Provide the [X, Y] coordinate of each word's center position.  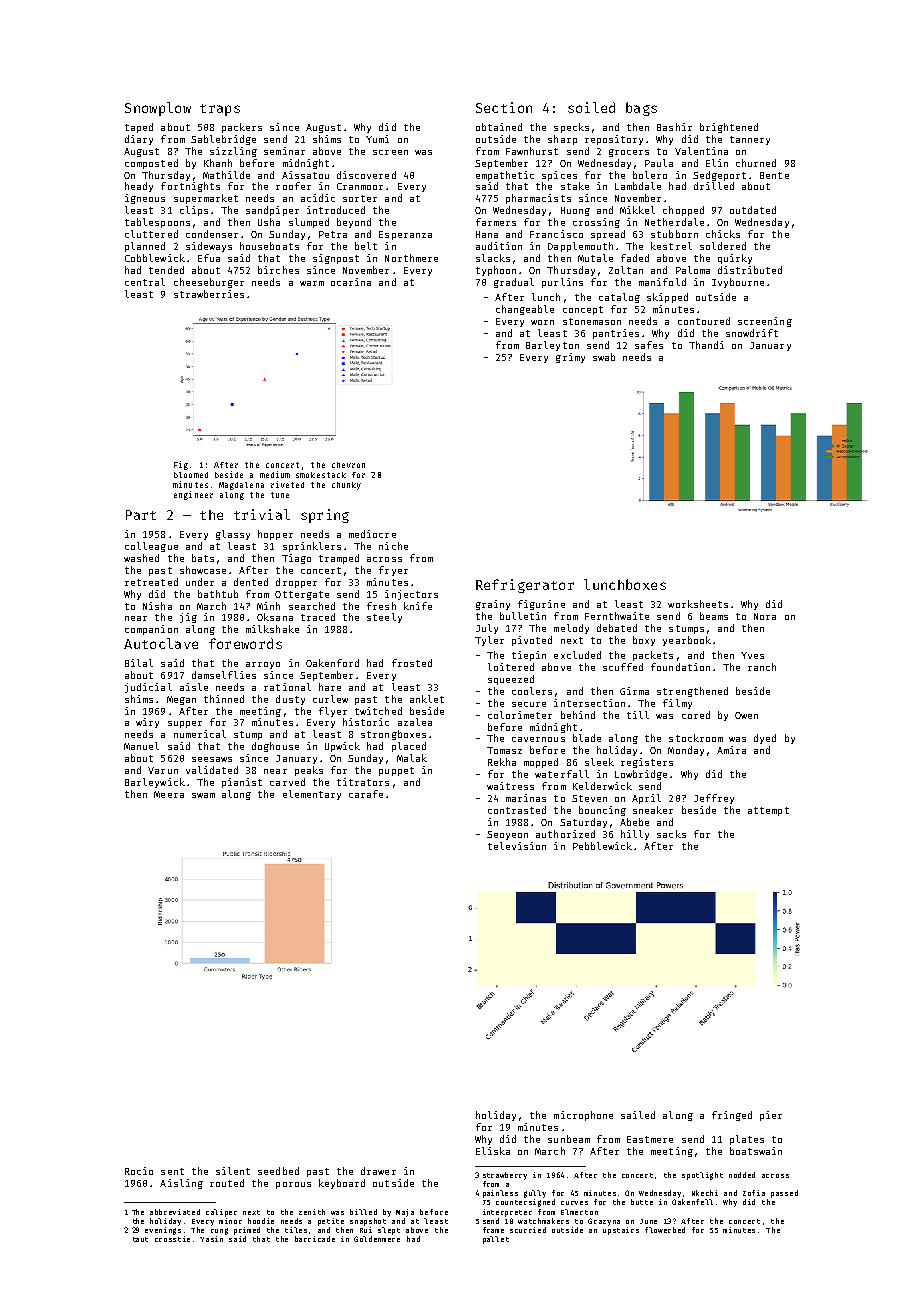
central [145, 282]
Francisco [556, 234]
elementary [312, 795]
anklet [427, 699]
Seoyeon [507, 835]
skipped [667, 298]
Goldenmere [377, 1239]
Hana [487, 234]
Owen [746, 715]
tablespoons [157, 223]
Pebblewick [602, 846]
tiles [296, 1230]
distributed [750, 270]
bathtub [218, 594]
